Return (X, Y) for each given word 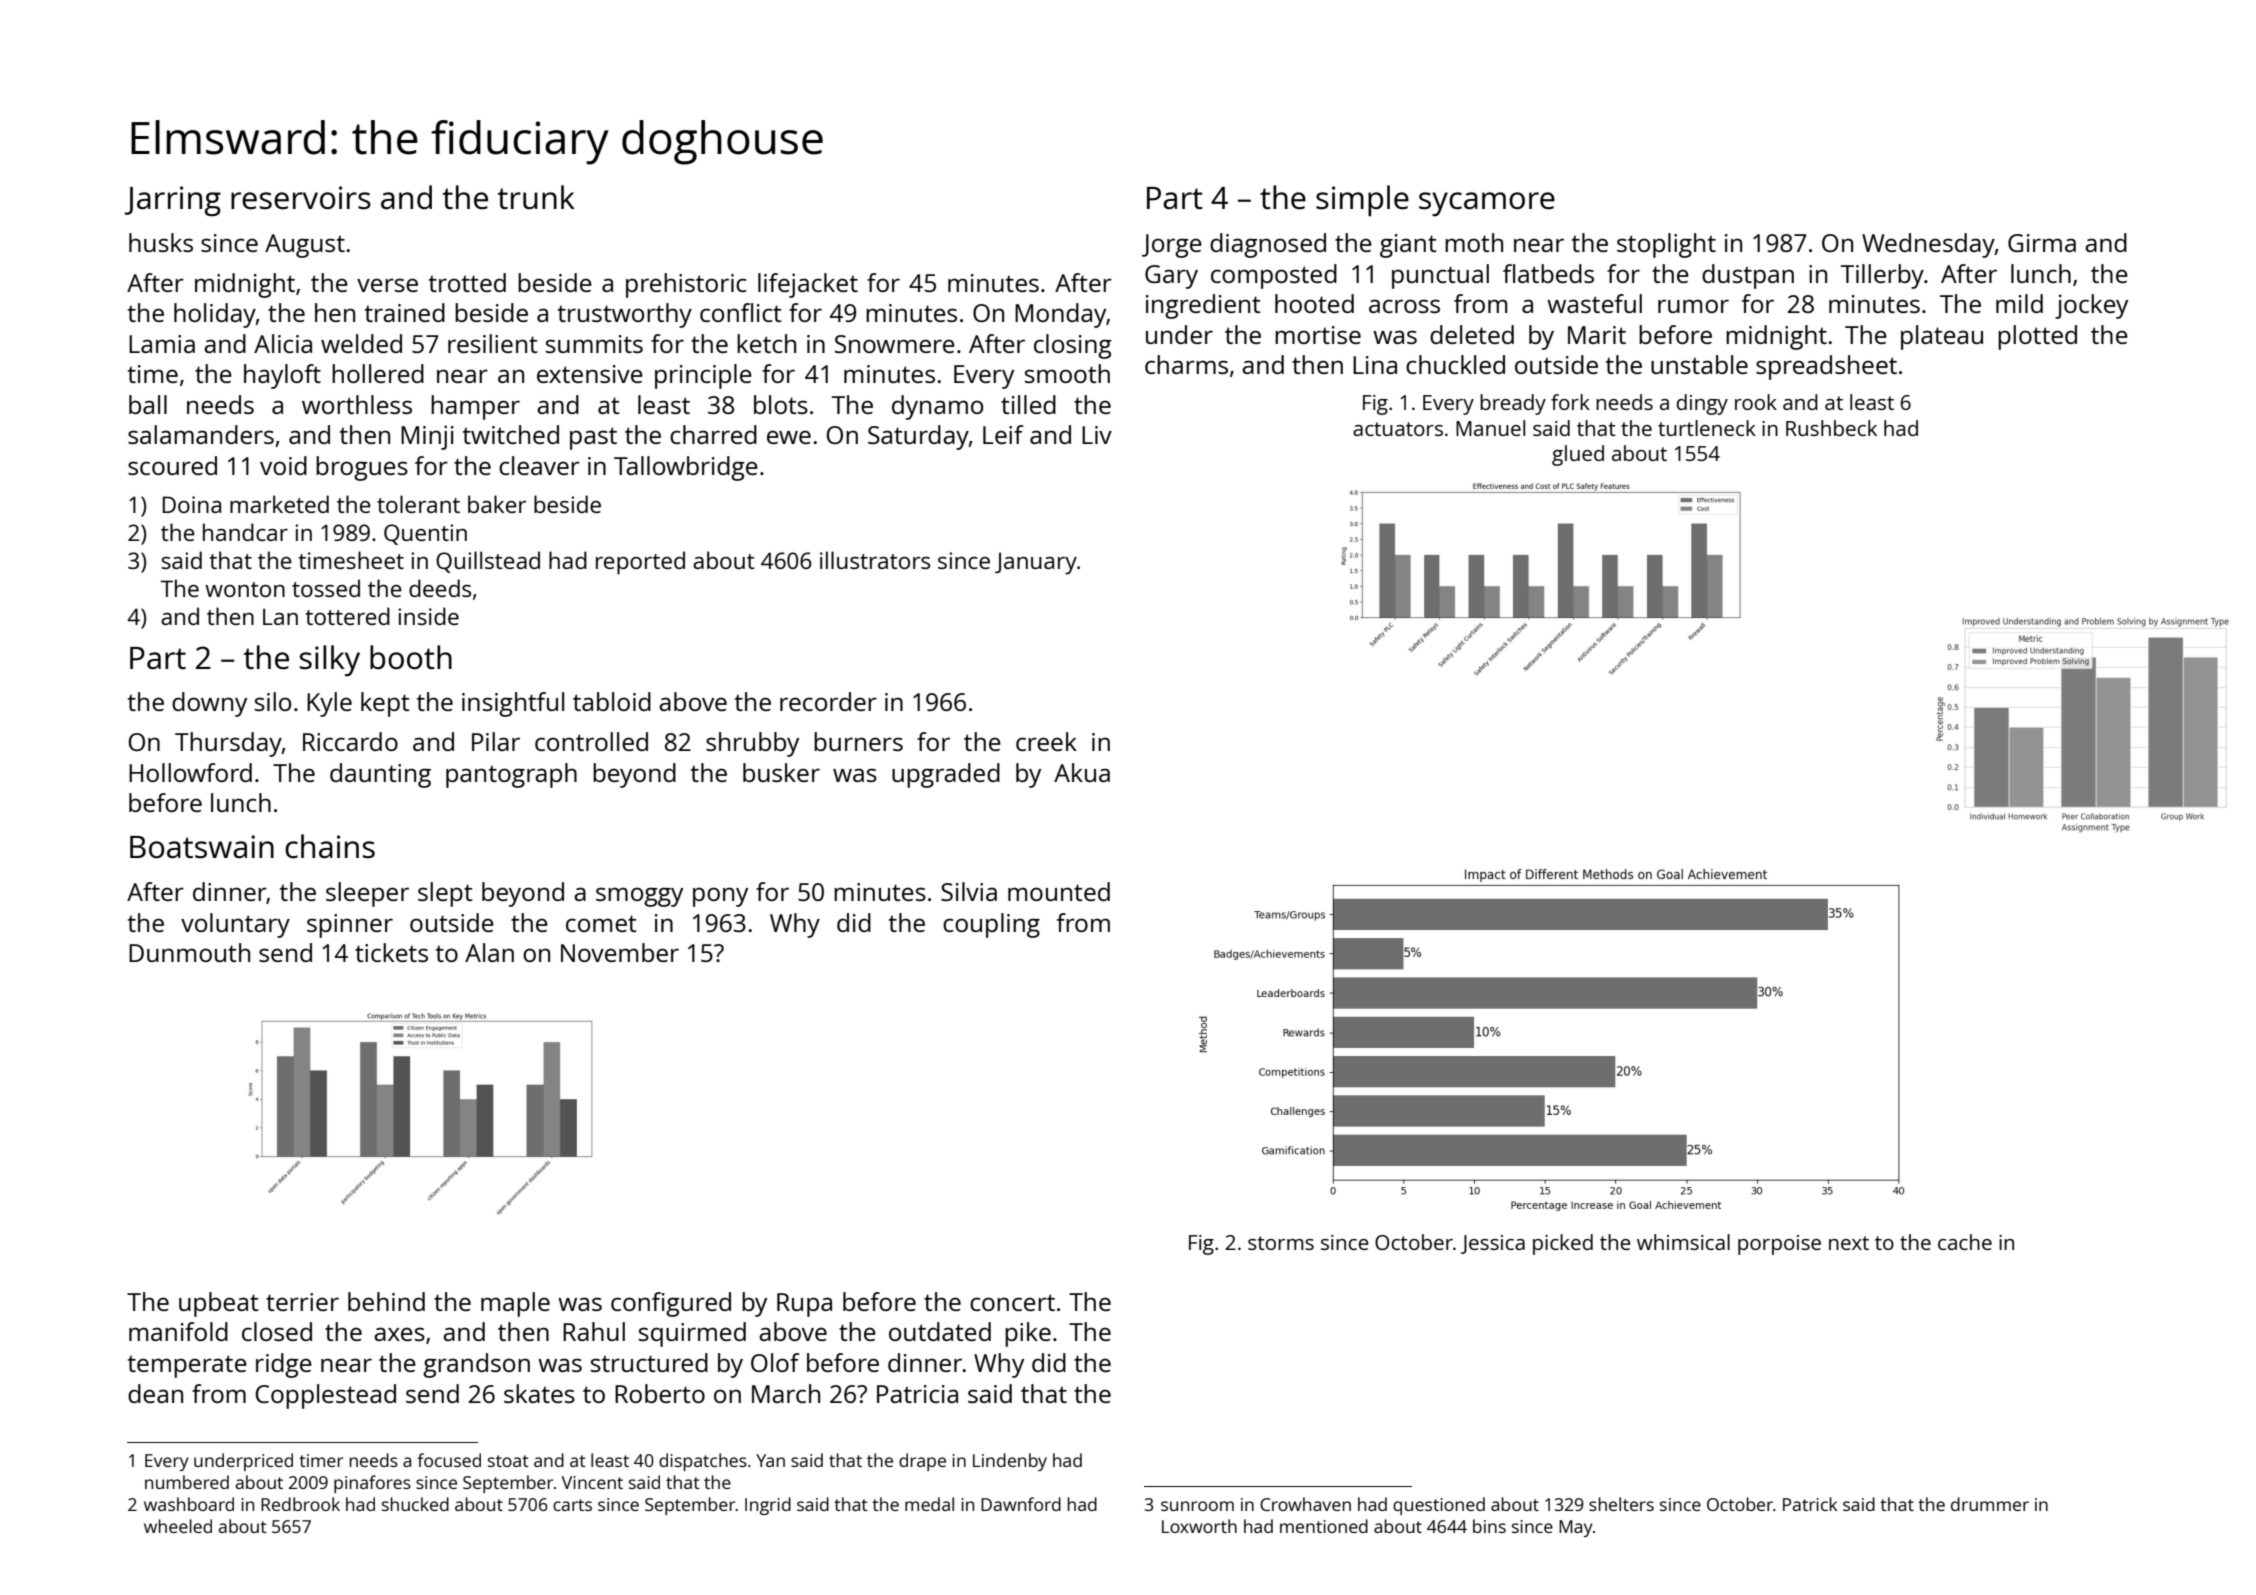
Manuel (1490, 428)
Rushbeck (1831, 428)
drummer (1990, 1504)
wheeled (178, 1526)
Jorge (1172, 246)
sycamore (1487, 204)
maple (515, 1304)
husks (161, 242)
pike (1028, 1334)
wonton (245, 589)
